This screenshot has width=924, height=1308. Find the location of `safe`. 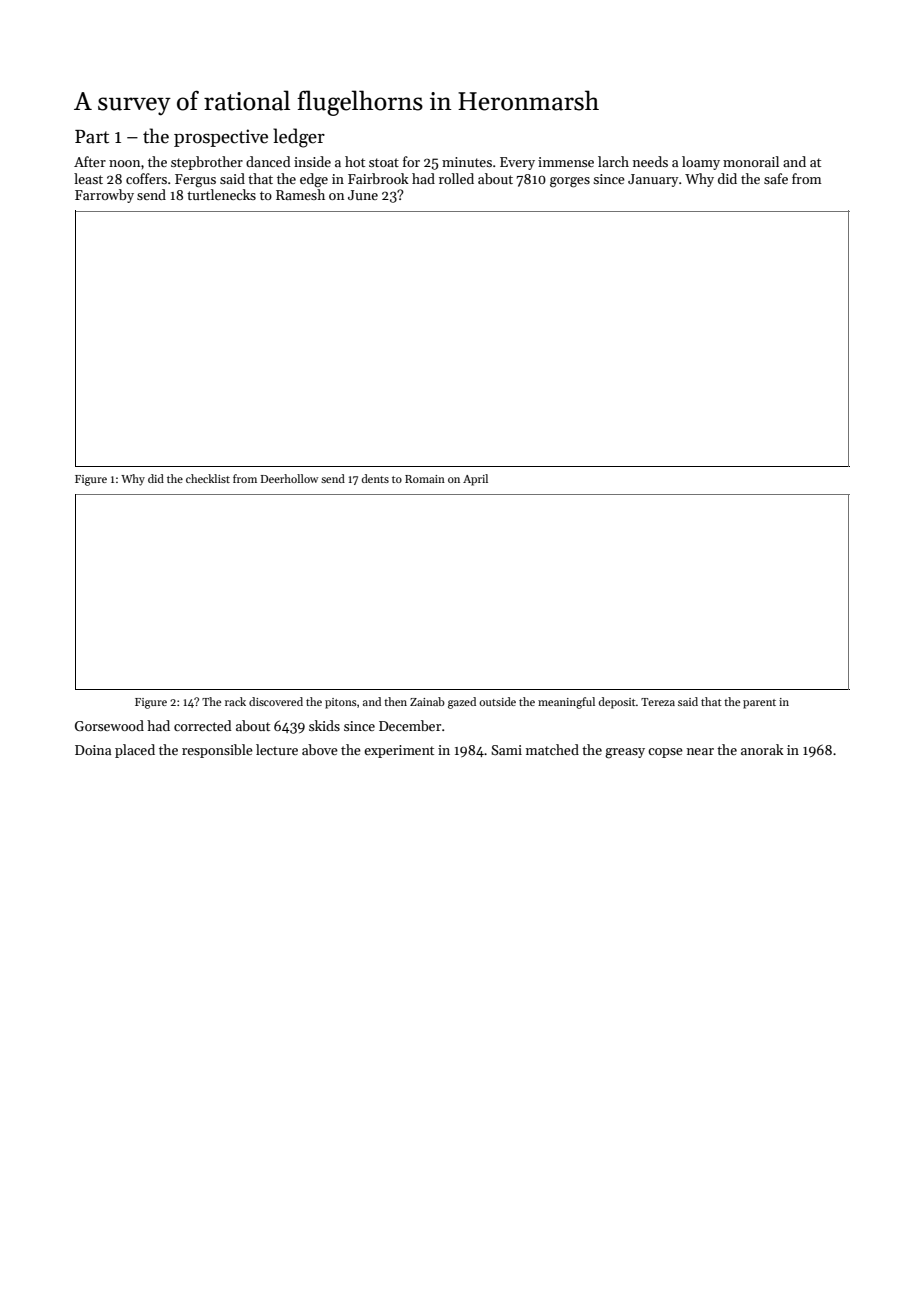

safe is located at coordinates (776, 178).
